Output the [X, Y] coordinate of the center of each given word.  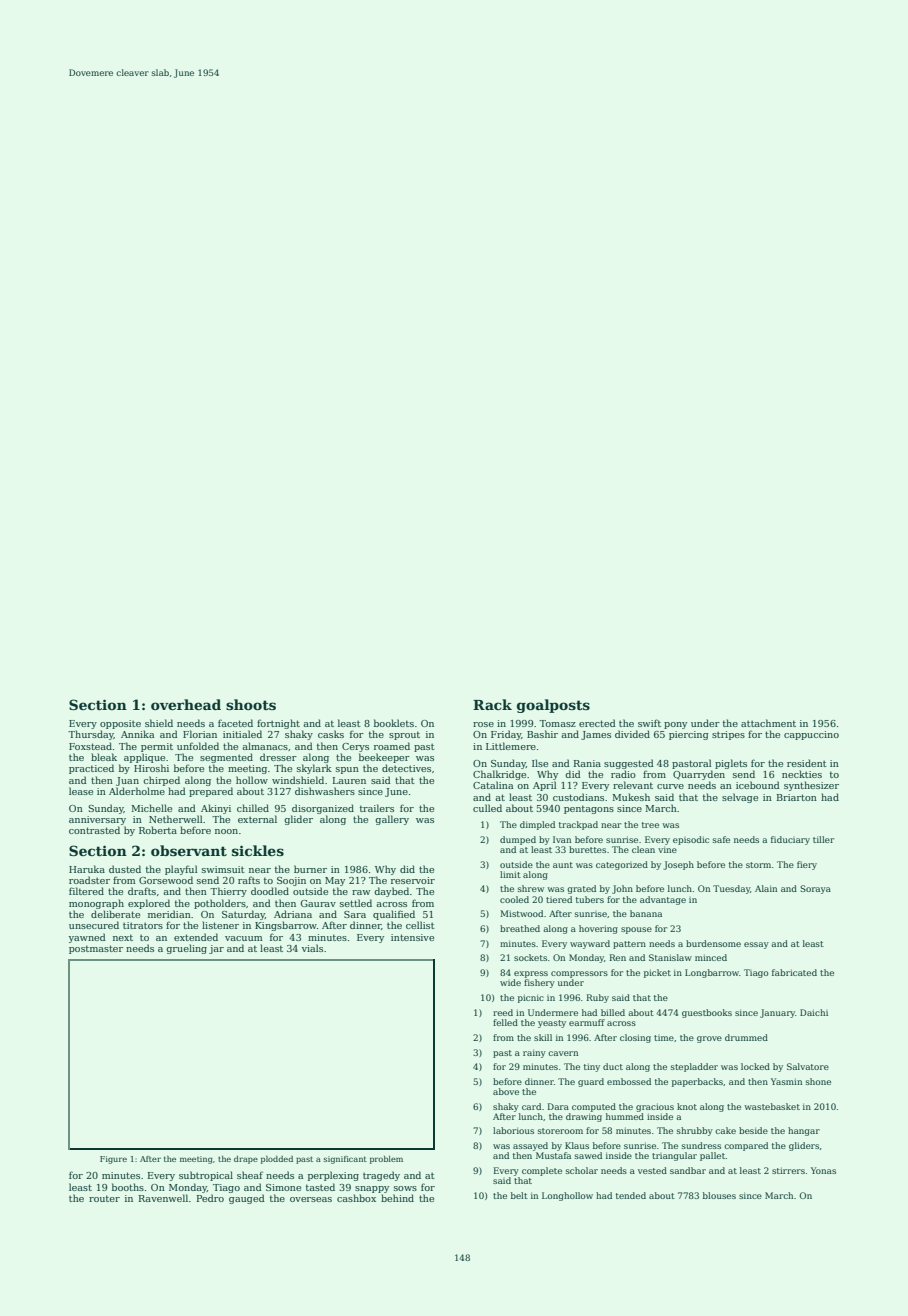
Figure [113, 1160]
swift [649, 723]
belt [519, 1195]
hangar [804, 1131]
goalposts [553, 706]
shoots [251, 704]
